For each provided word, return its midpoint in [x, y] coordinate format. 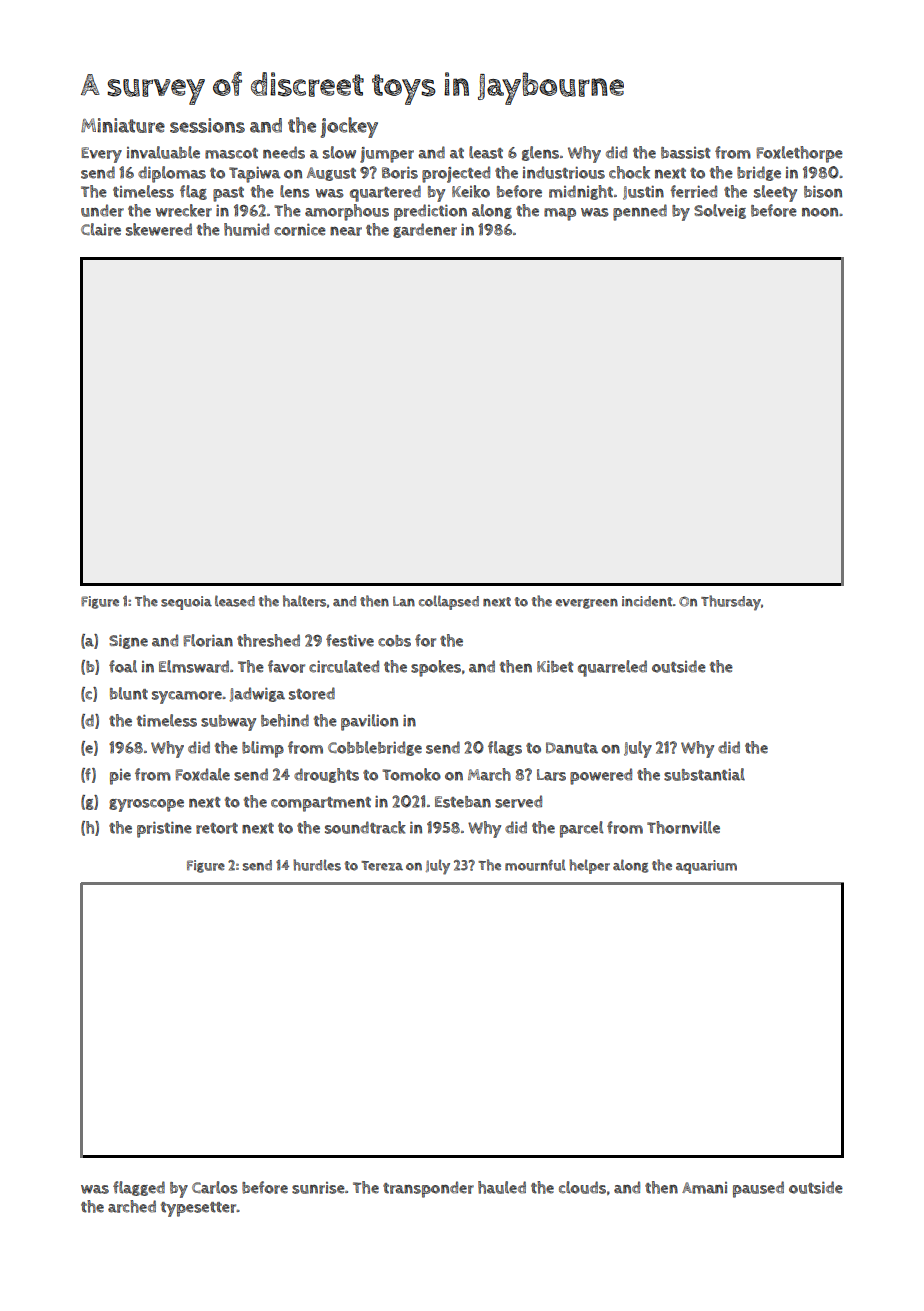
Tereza [382, 866]
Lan [404, 601]
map [560, 214]
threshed [268, 640]
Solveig [720, 211]
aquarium [706, 867]
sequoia [186, 603]
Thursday [731, 603]
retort [217, 828]
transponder [428, 1189]
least [486, 152]
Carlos [215, 1187]
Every [101, 155]
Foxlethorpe [800, 154]
